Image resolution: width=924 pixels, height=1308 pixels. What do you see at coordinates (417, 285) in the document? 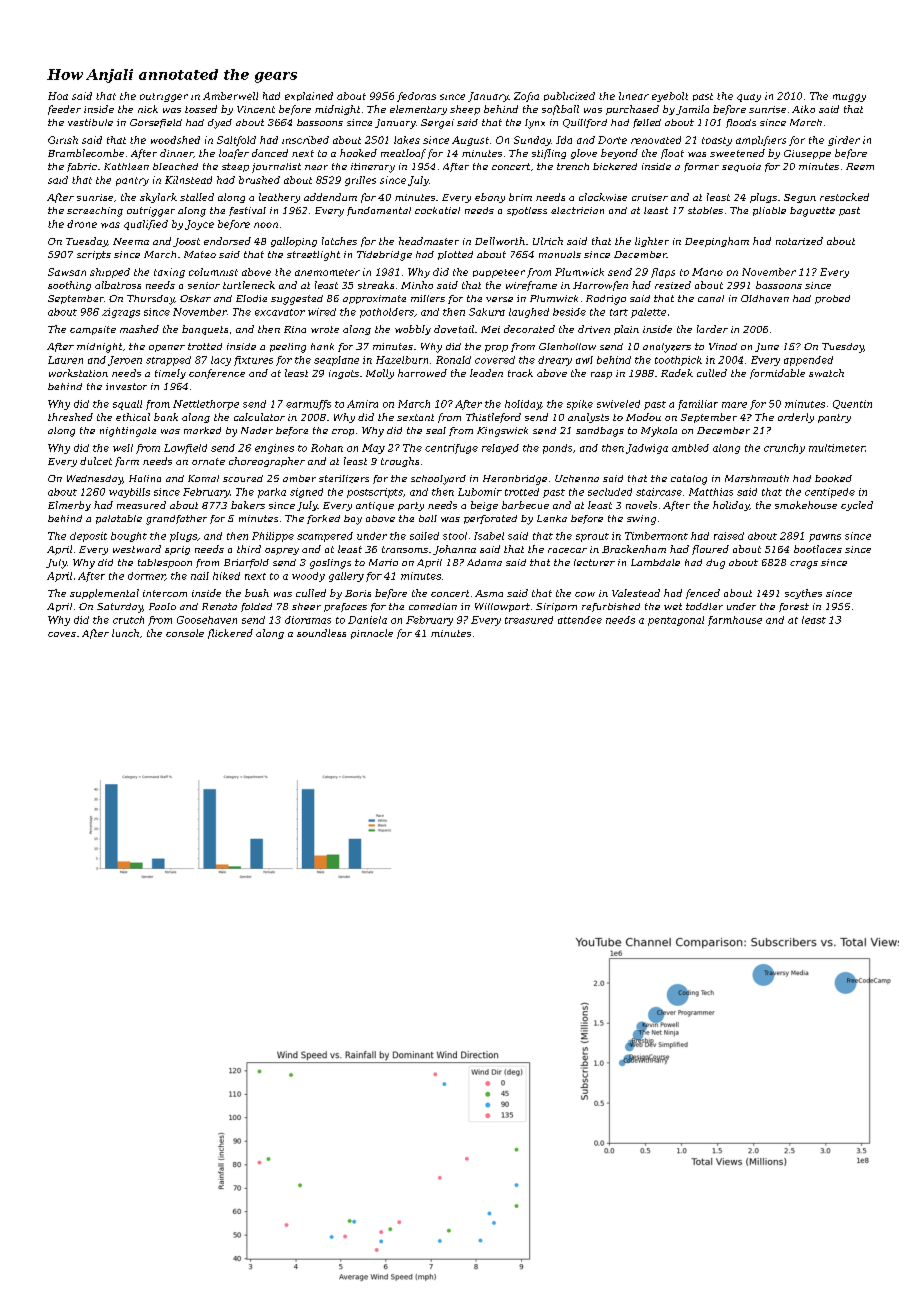
I see `Minho` at bounding box center [417, 285].
